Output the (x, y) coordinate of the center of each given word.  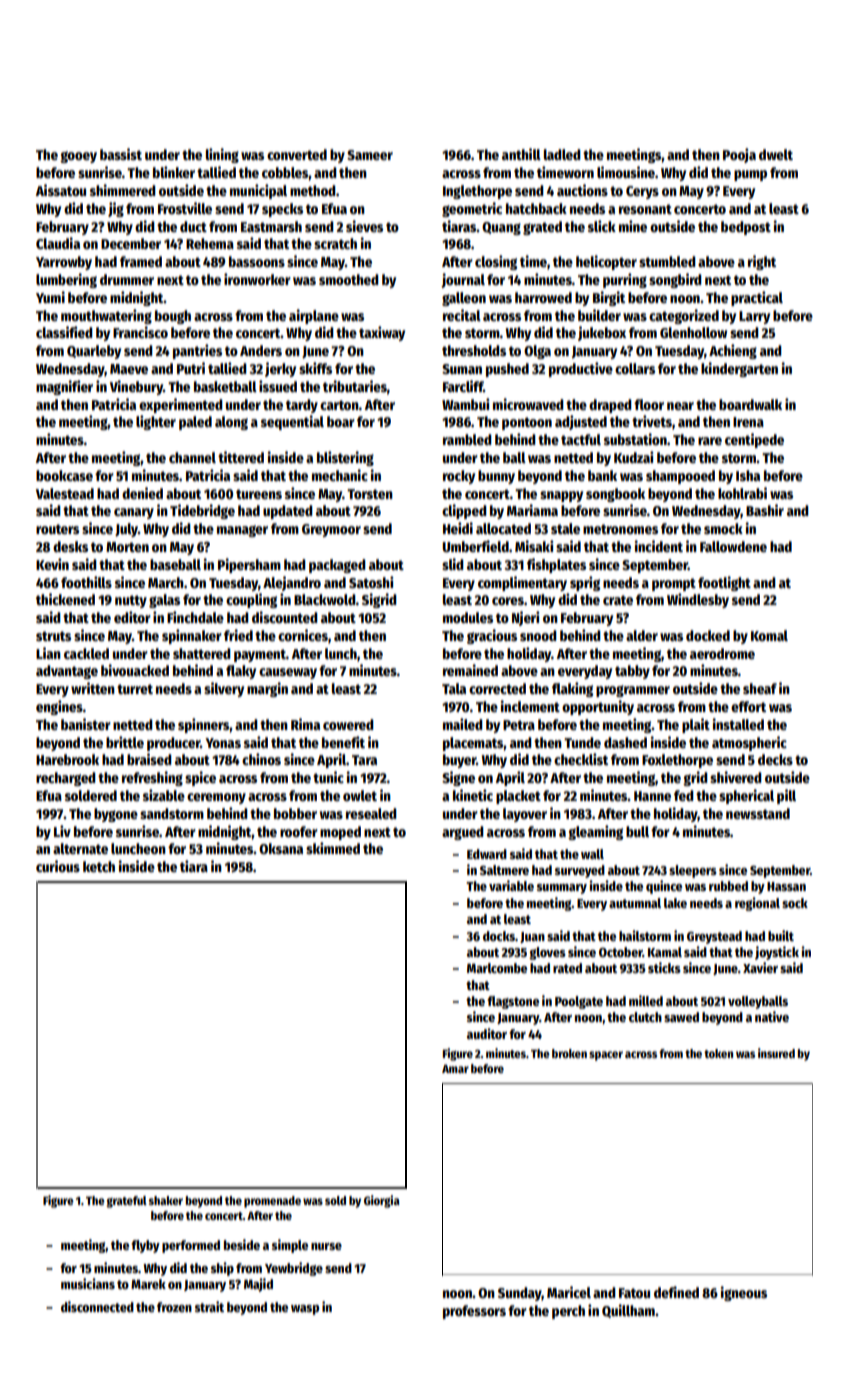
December (131, 243)
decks (775, 759)
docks (499, 936)
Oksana (281, 848)
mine (633, 226)
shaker (166, 1200)
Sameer (370, 155)
